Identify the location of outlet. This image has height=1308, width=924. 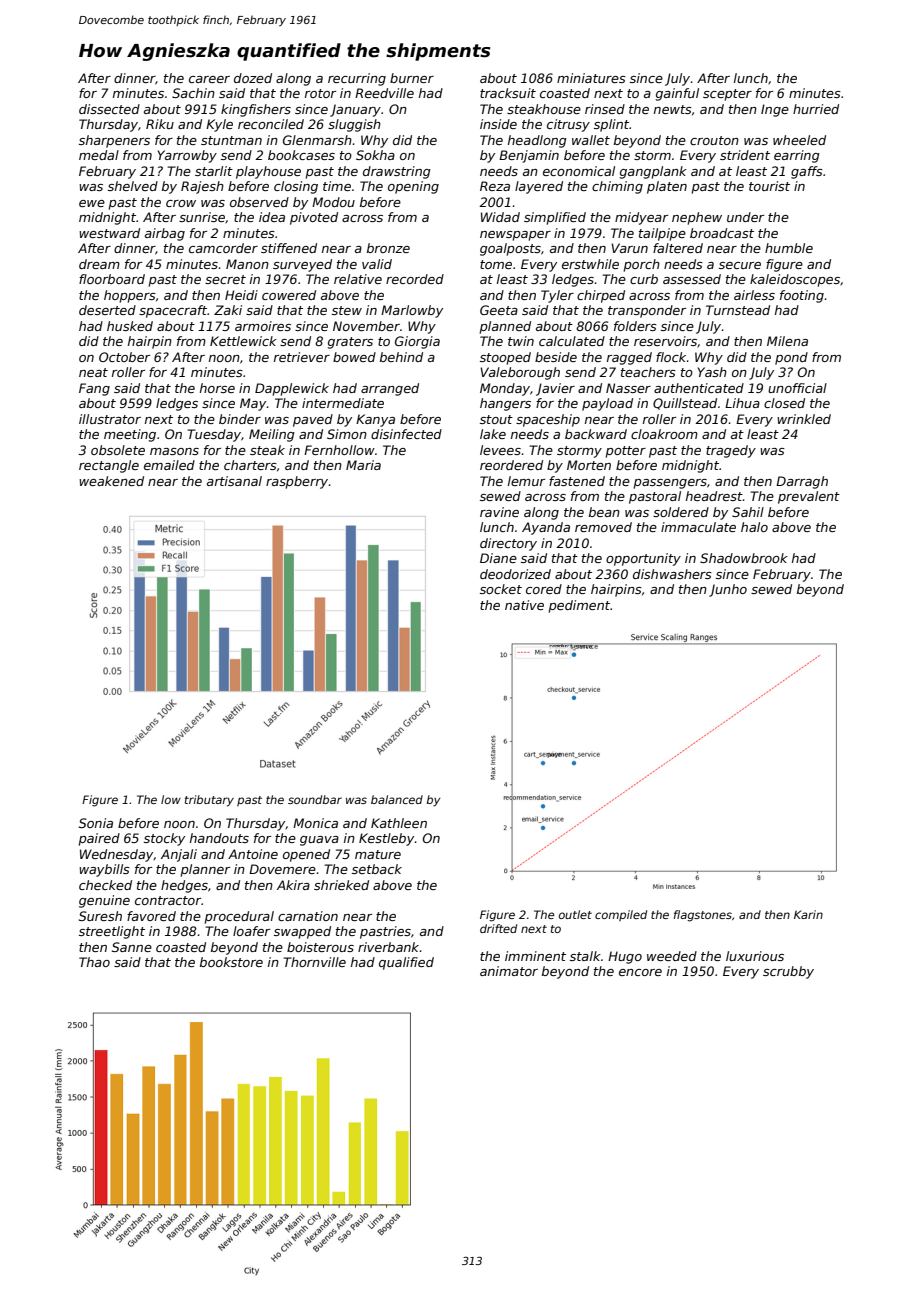
(575, 914).
